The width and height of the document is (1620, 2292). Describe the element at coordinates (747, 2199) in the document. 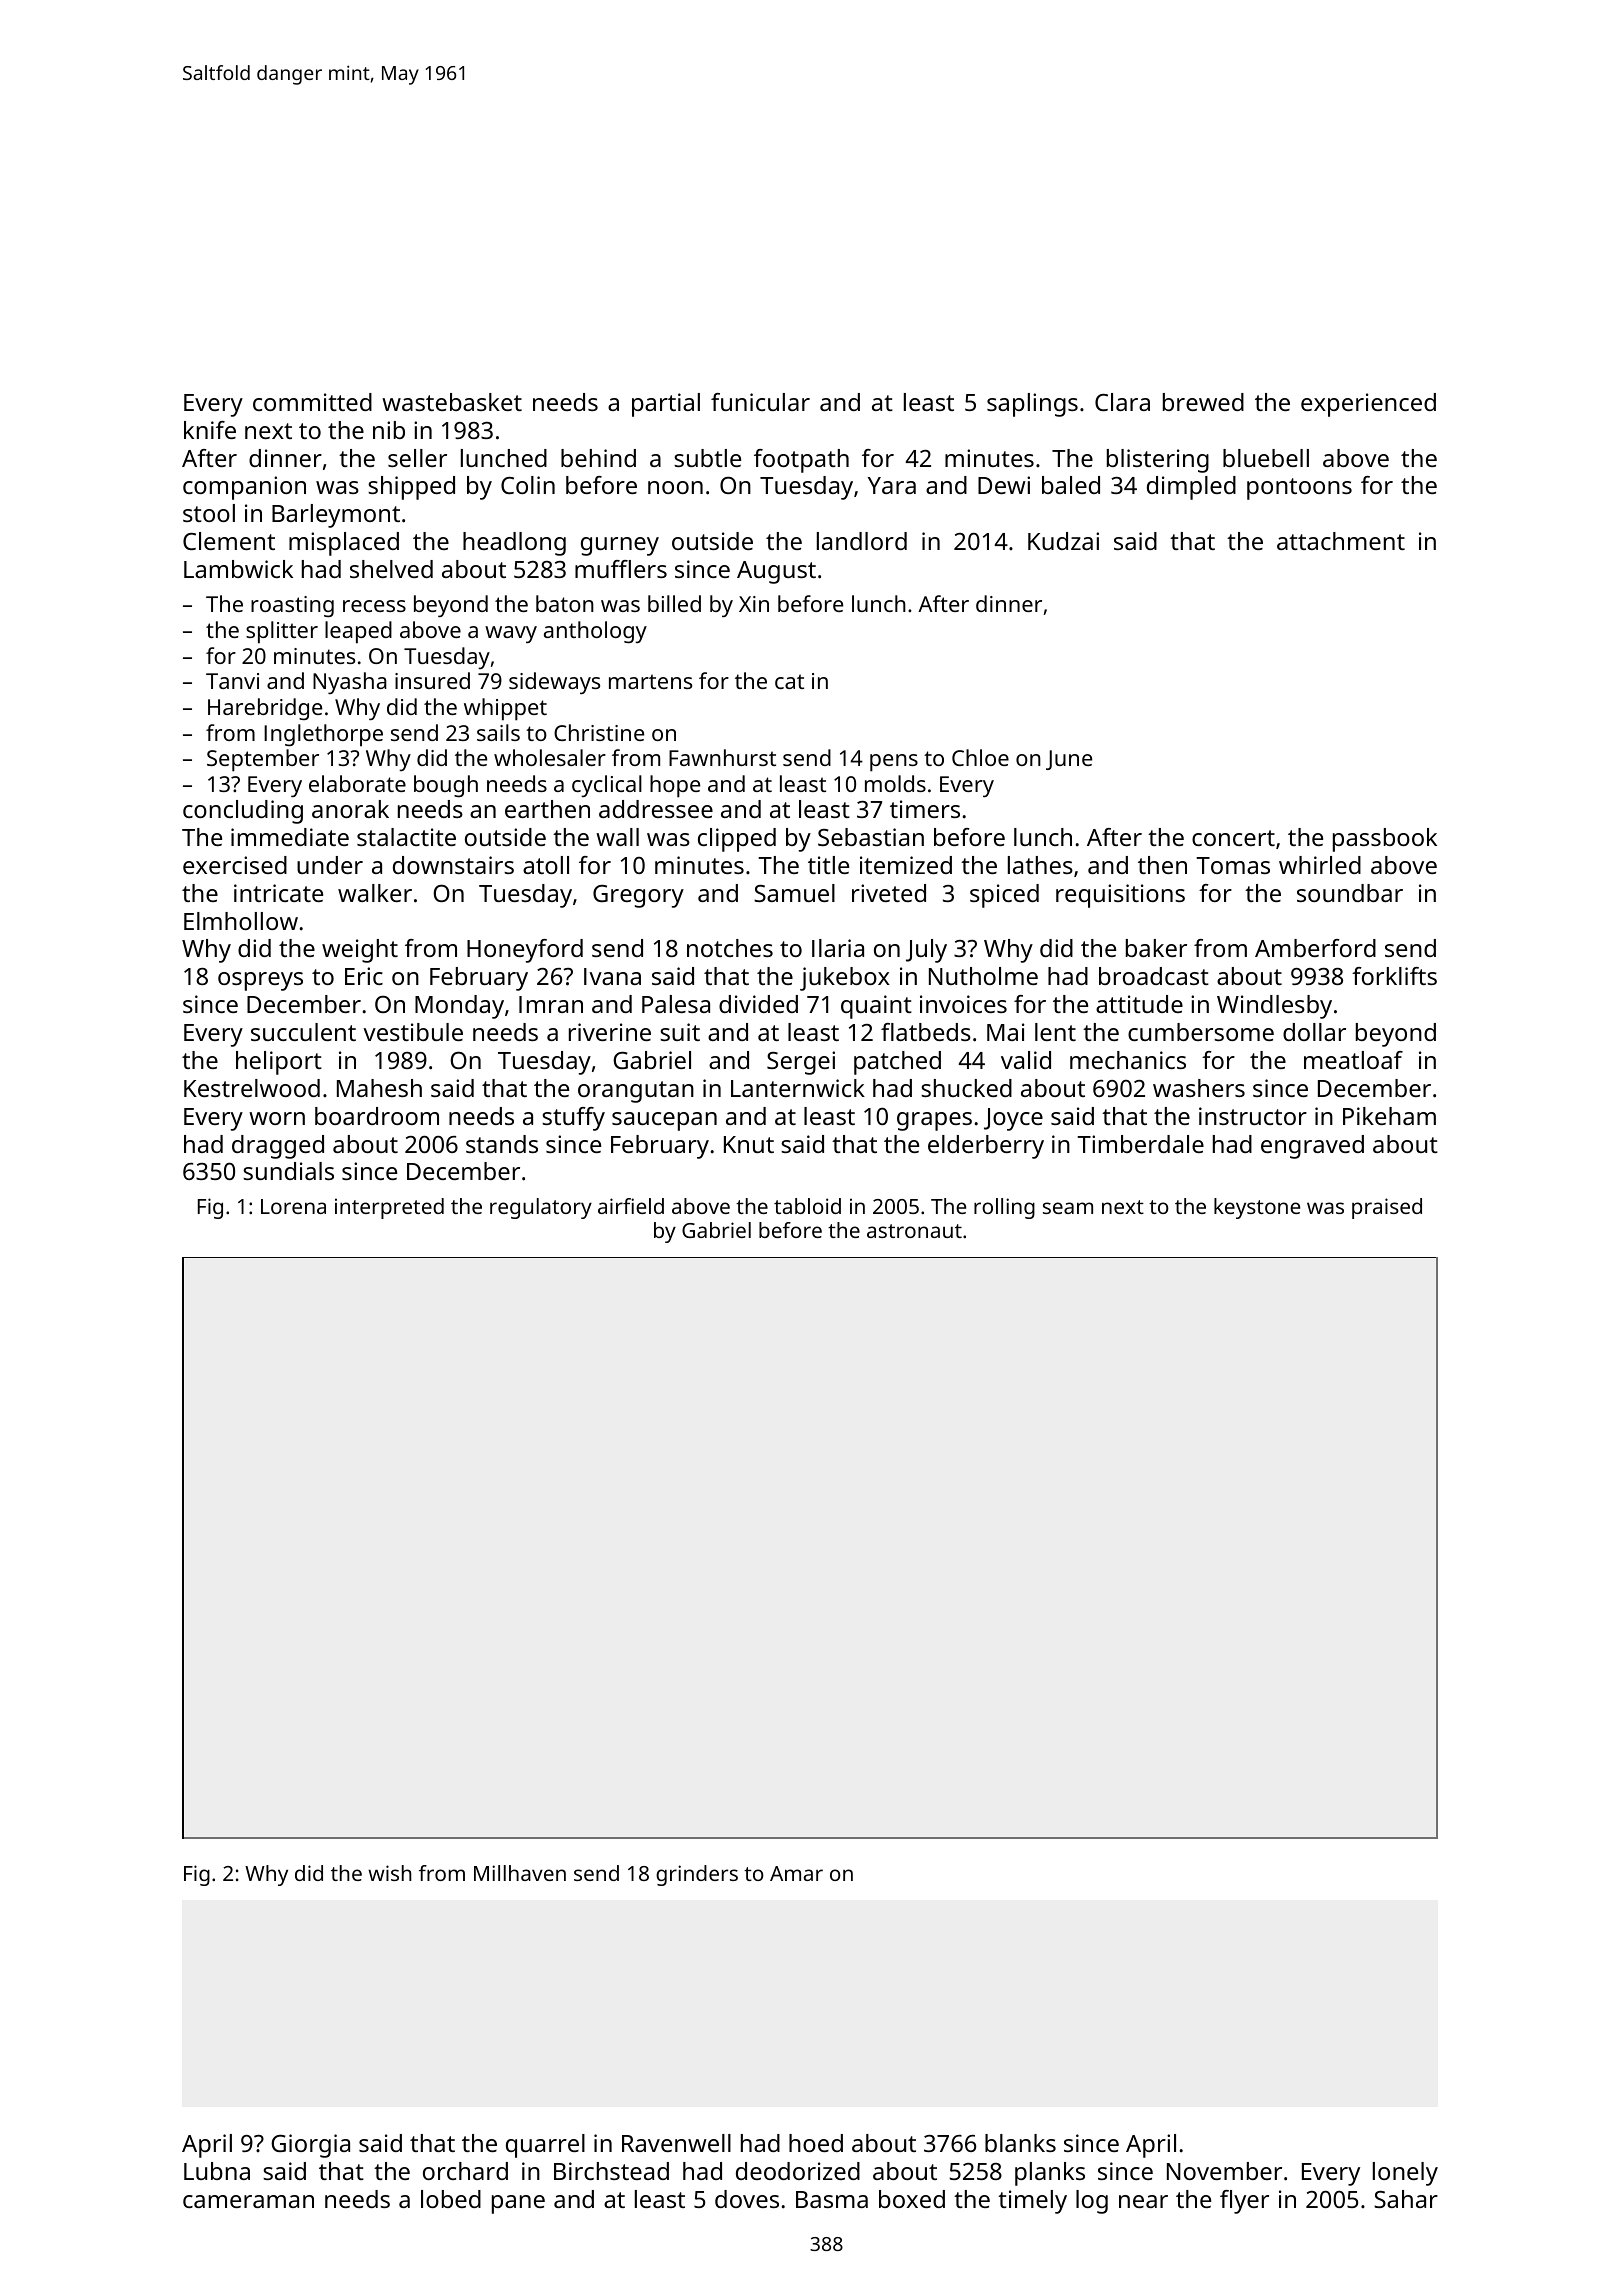

I see `doves` at that location.
